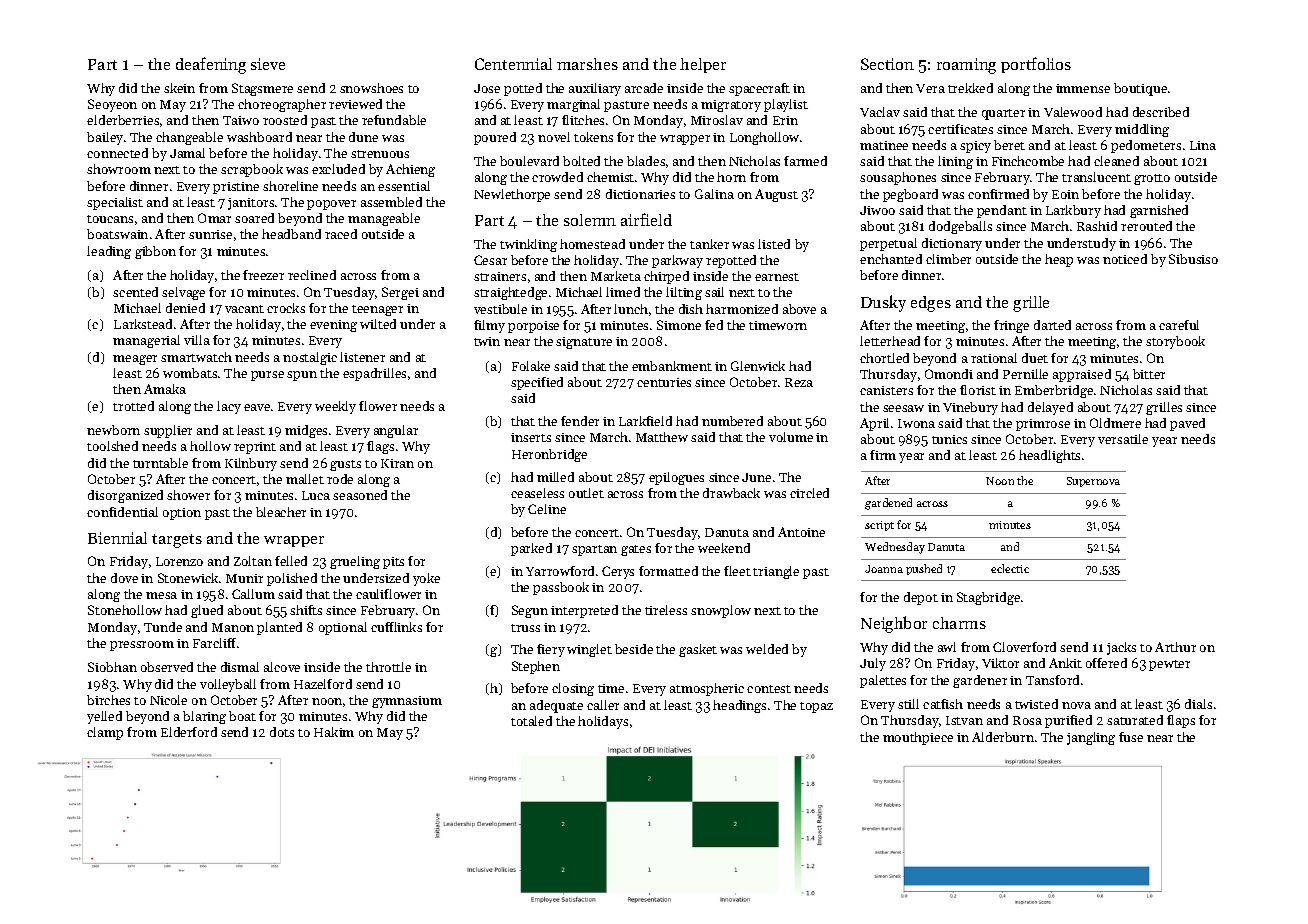 This screenshot has height=924, width=1308. What do you see at coordinates (1082, 375) in the screenshot?
I see `appraised` at bounding box center [1082, 375].
